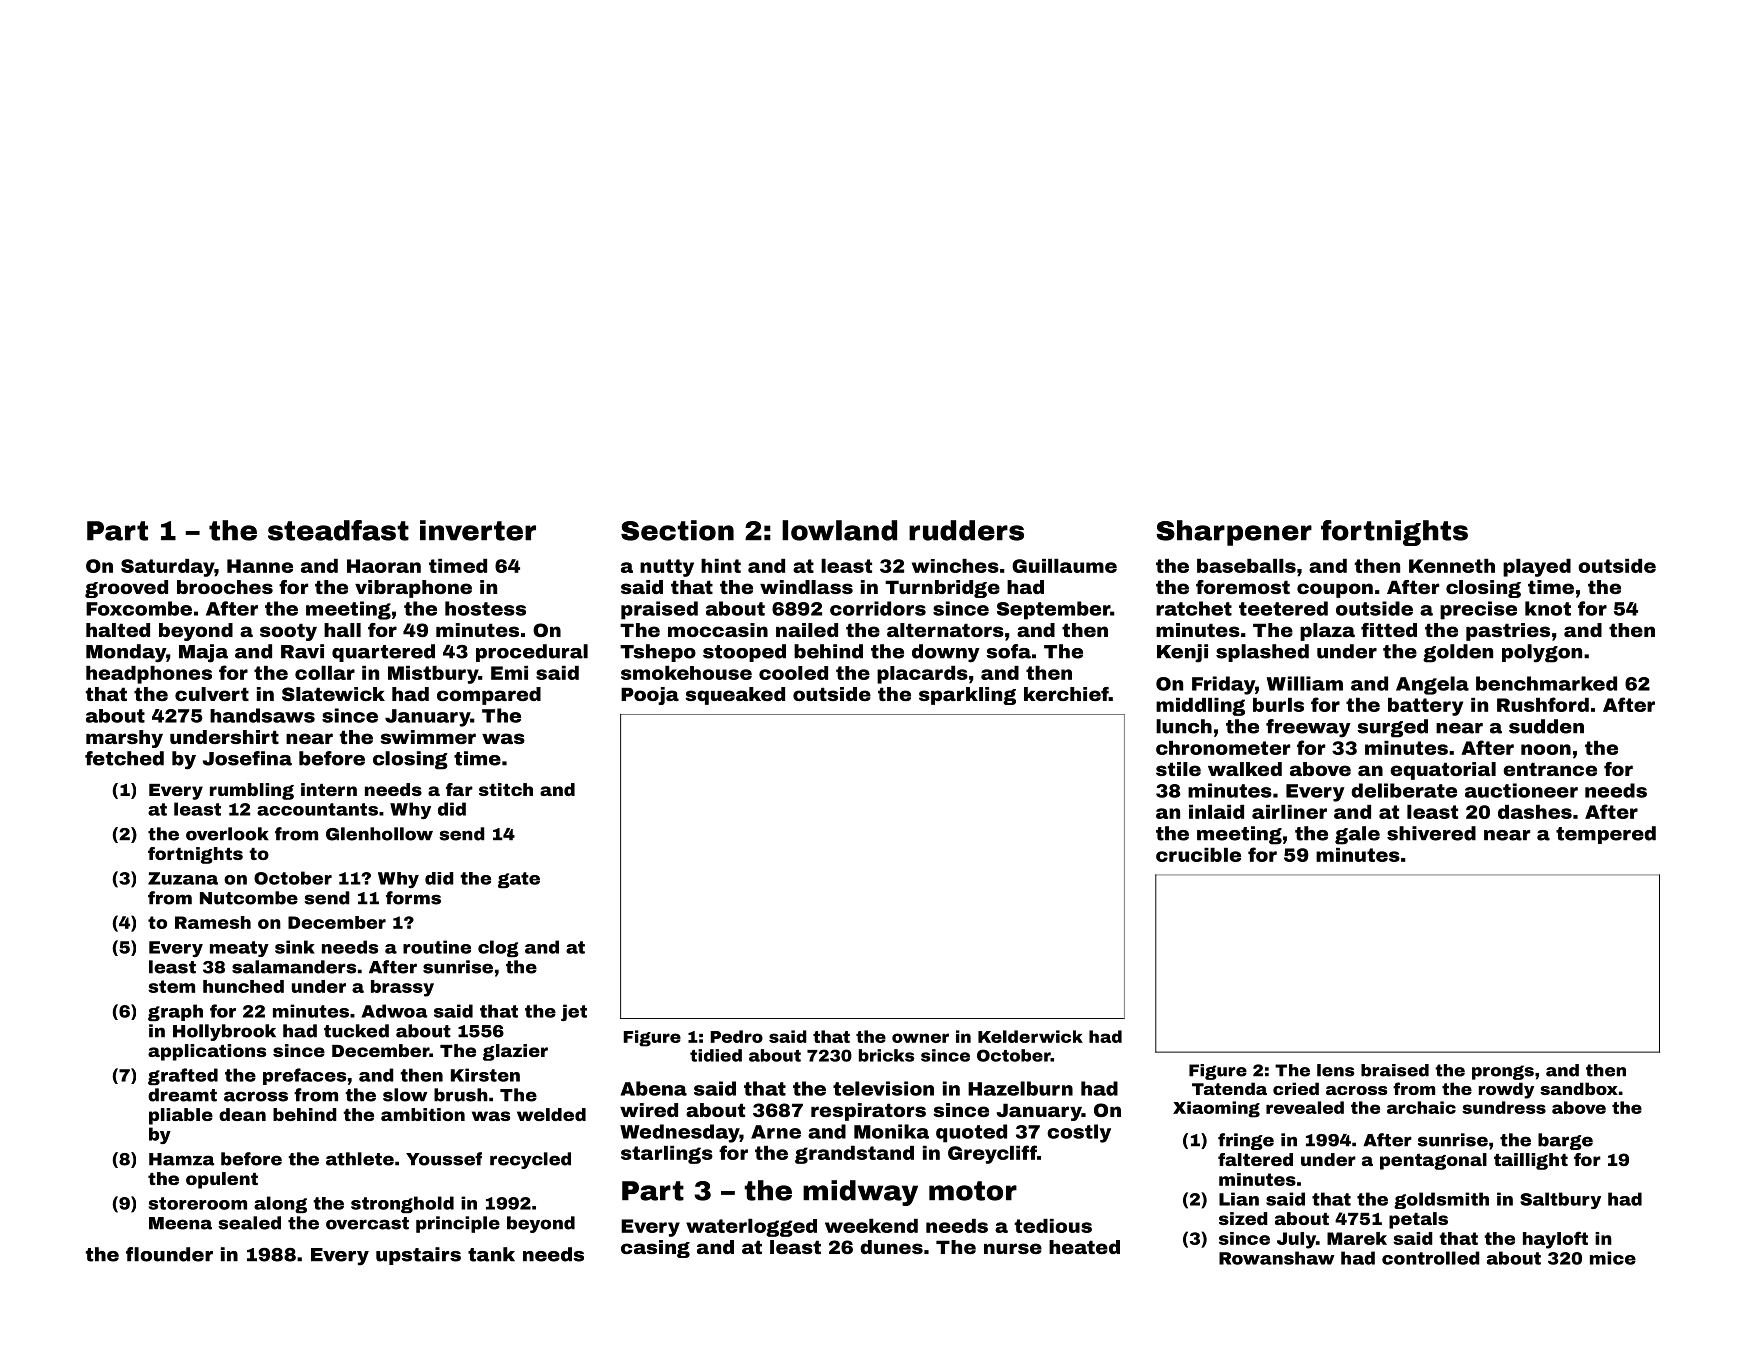 The height and width of the page is (1349, 1745). Describe the element at coordinates (519, 880) in the page. I see `gate` at that location.
